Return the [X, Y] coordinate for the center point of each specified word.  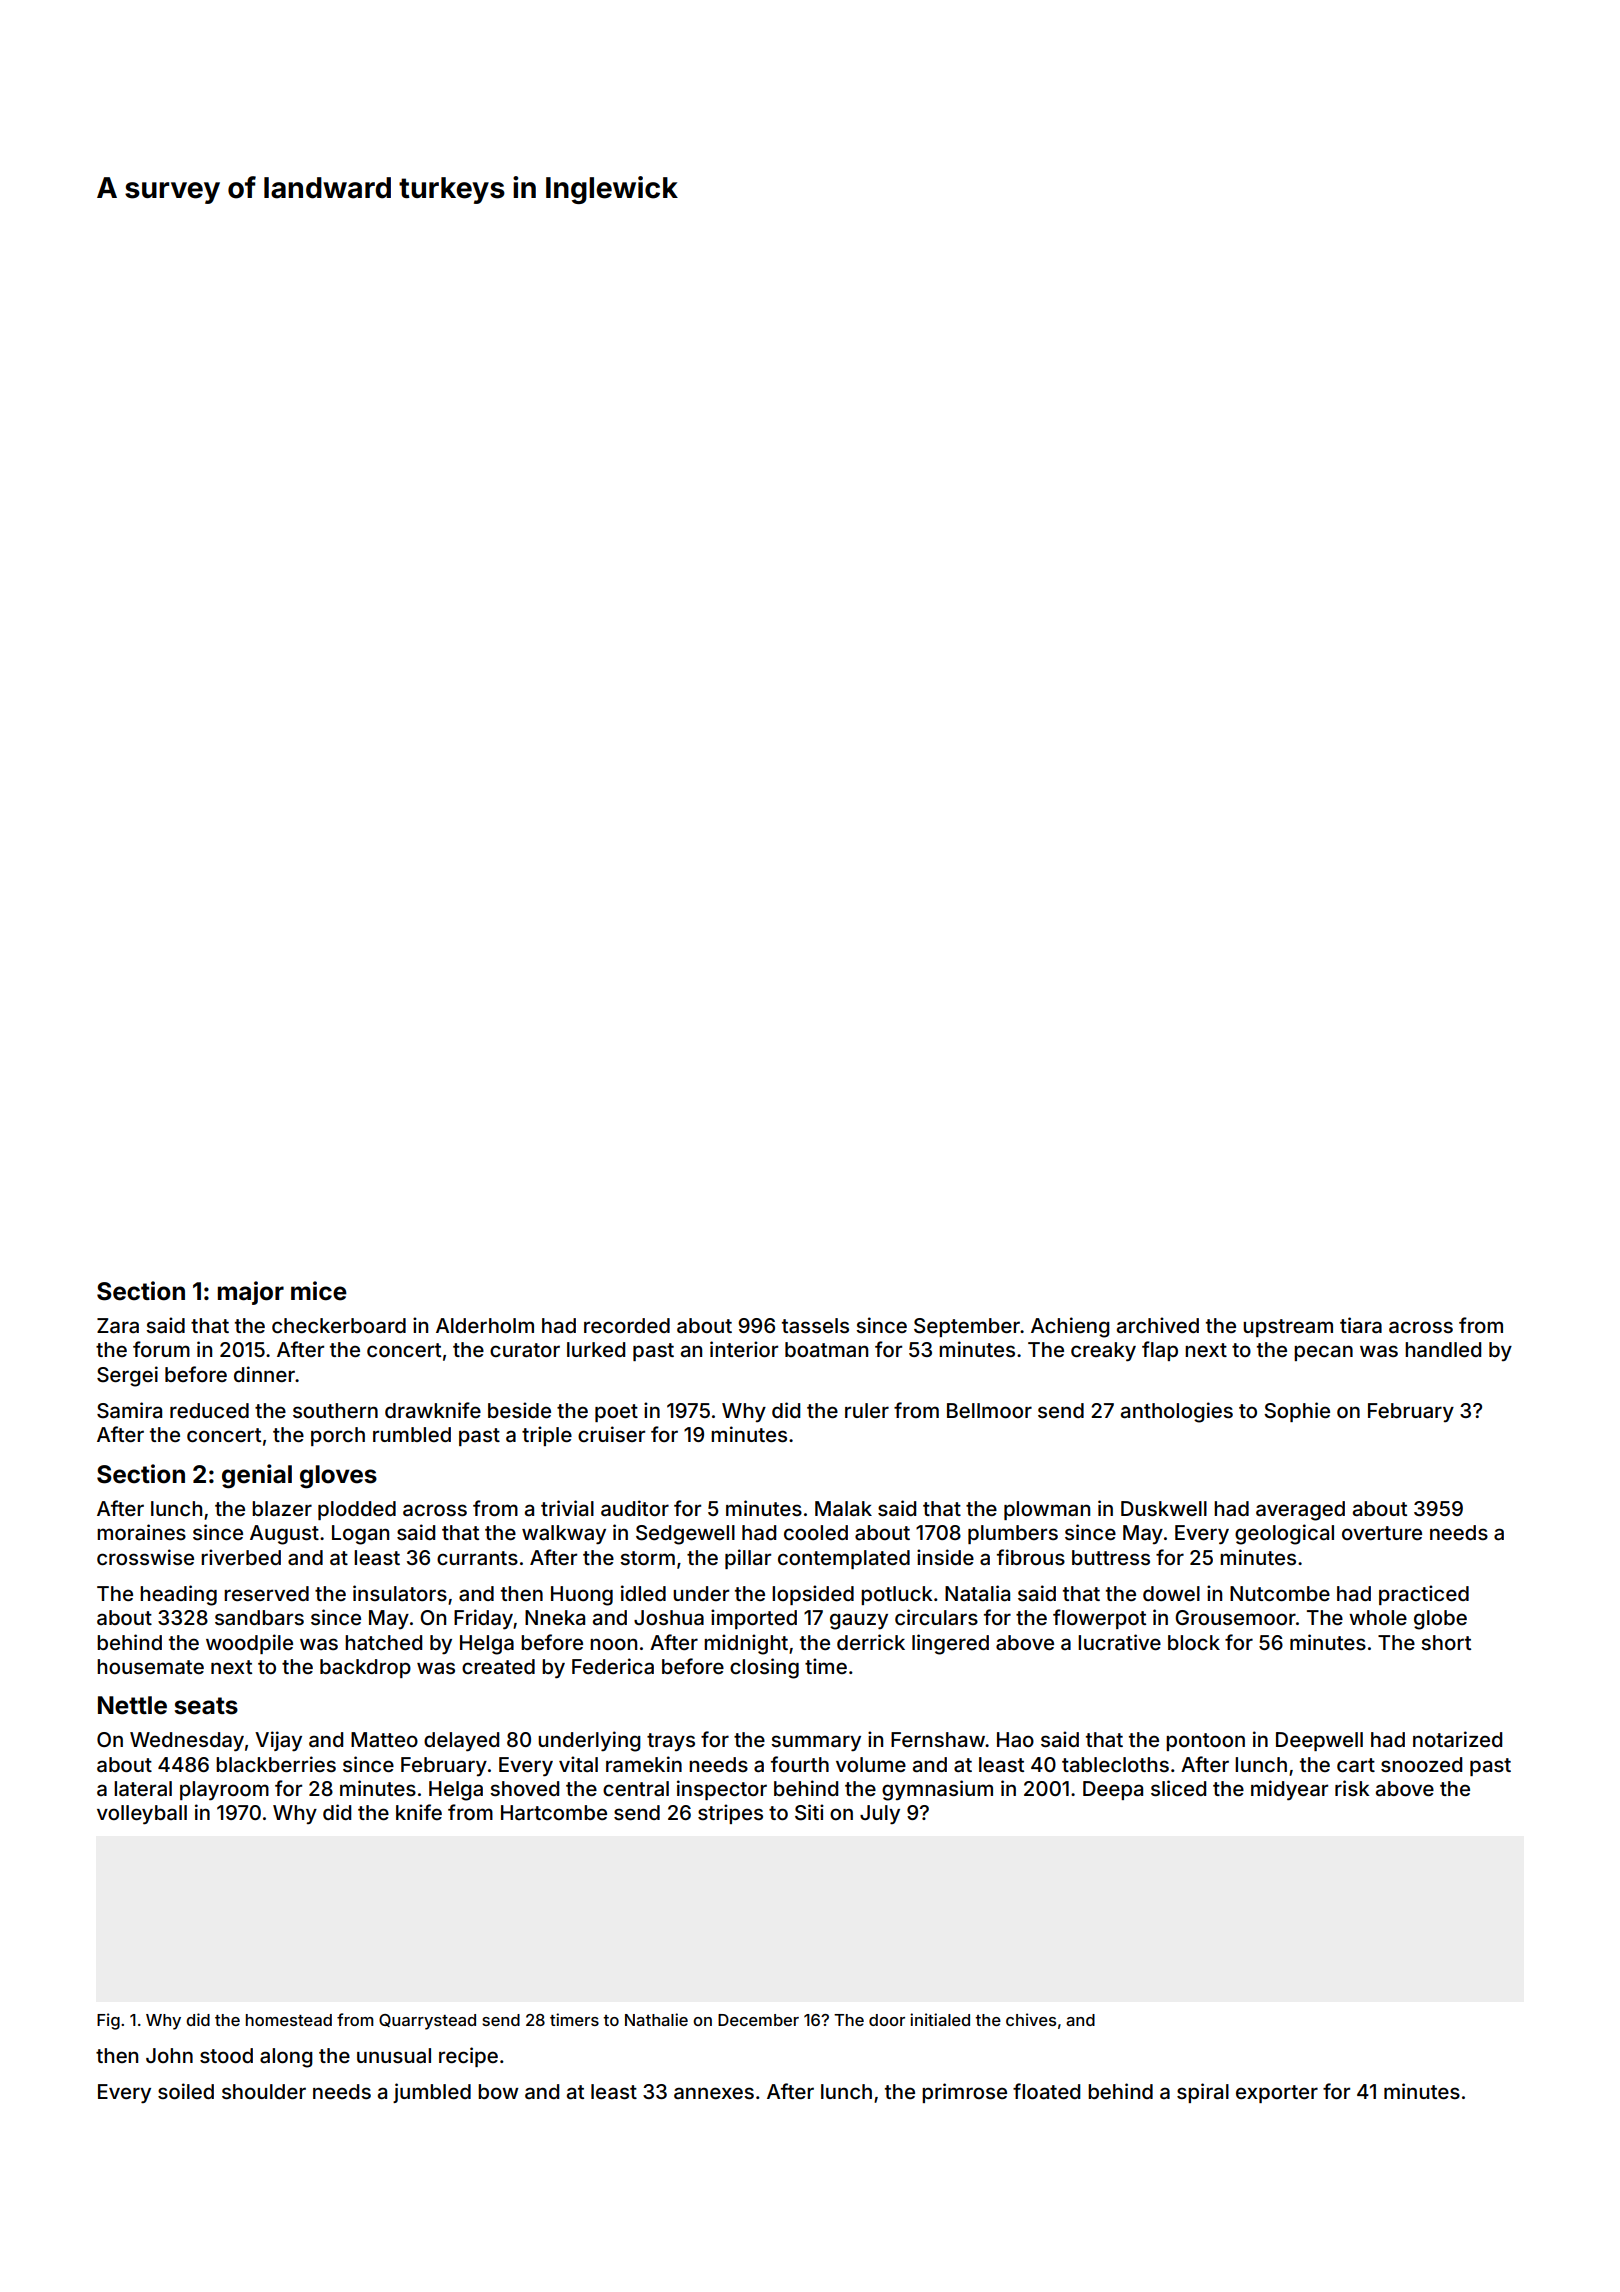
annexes [714, 2093]
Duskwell [1164, 1508]
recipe [468, 2057]
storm [647, 1558]
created [498, 1667]
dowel [1171, 1593]
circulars [936, 1617]
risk [1352, 1788]
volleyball [142, 1815]
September [967, 1327]
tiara [1361, 1325]
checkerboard [339, 1325]
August [284, 1535]
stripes [730, 1814]
